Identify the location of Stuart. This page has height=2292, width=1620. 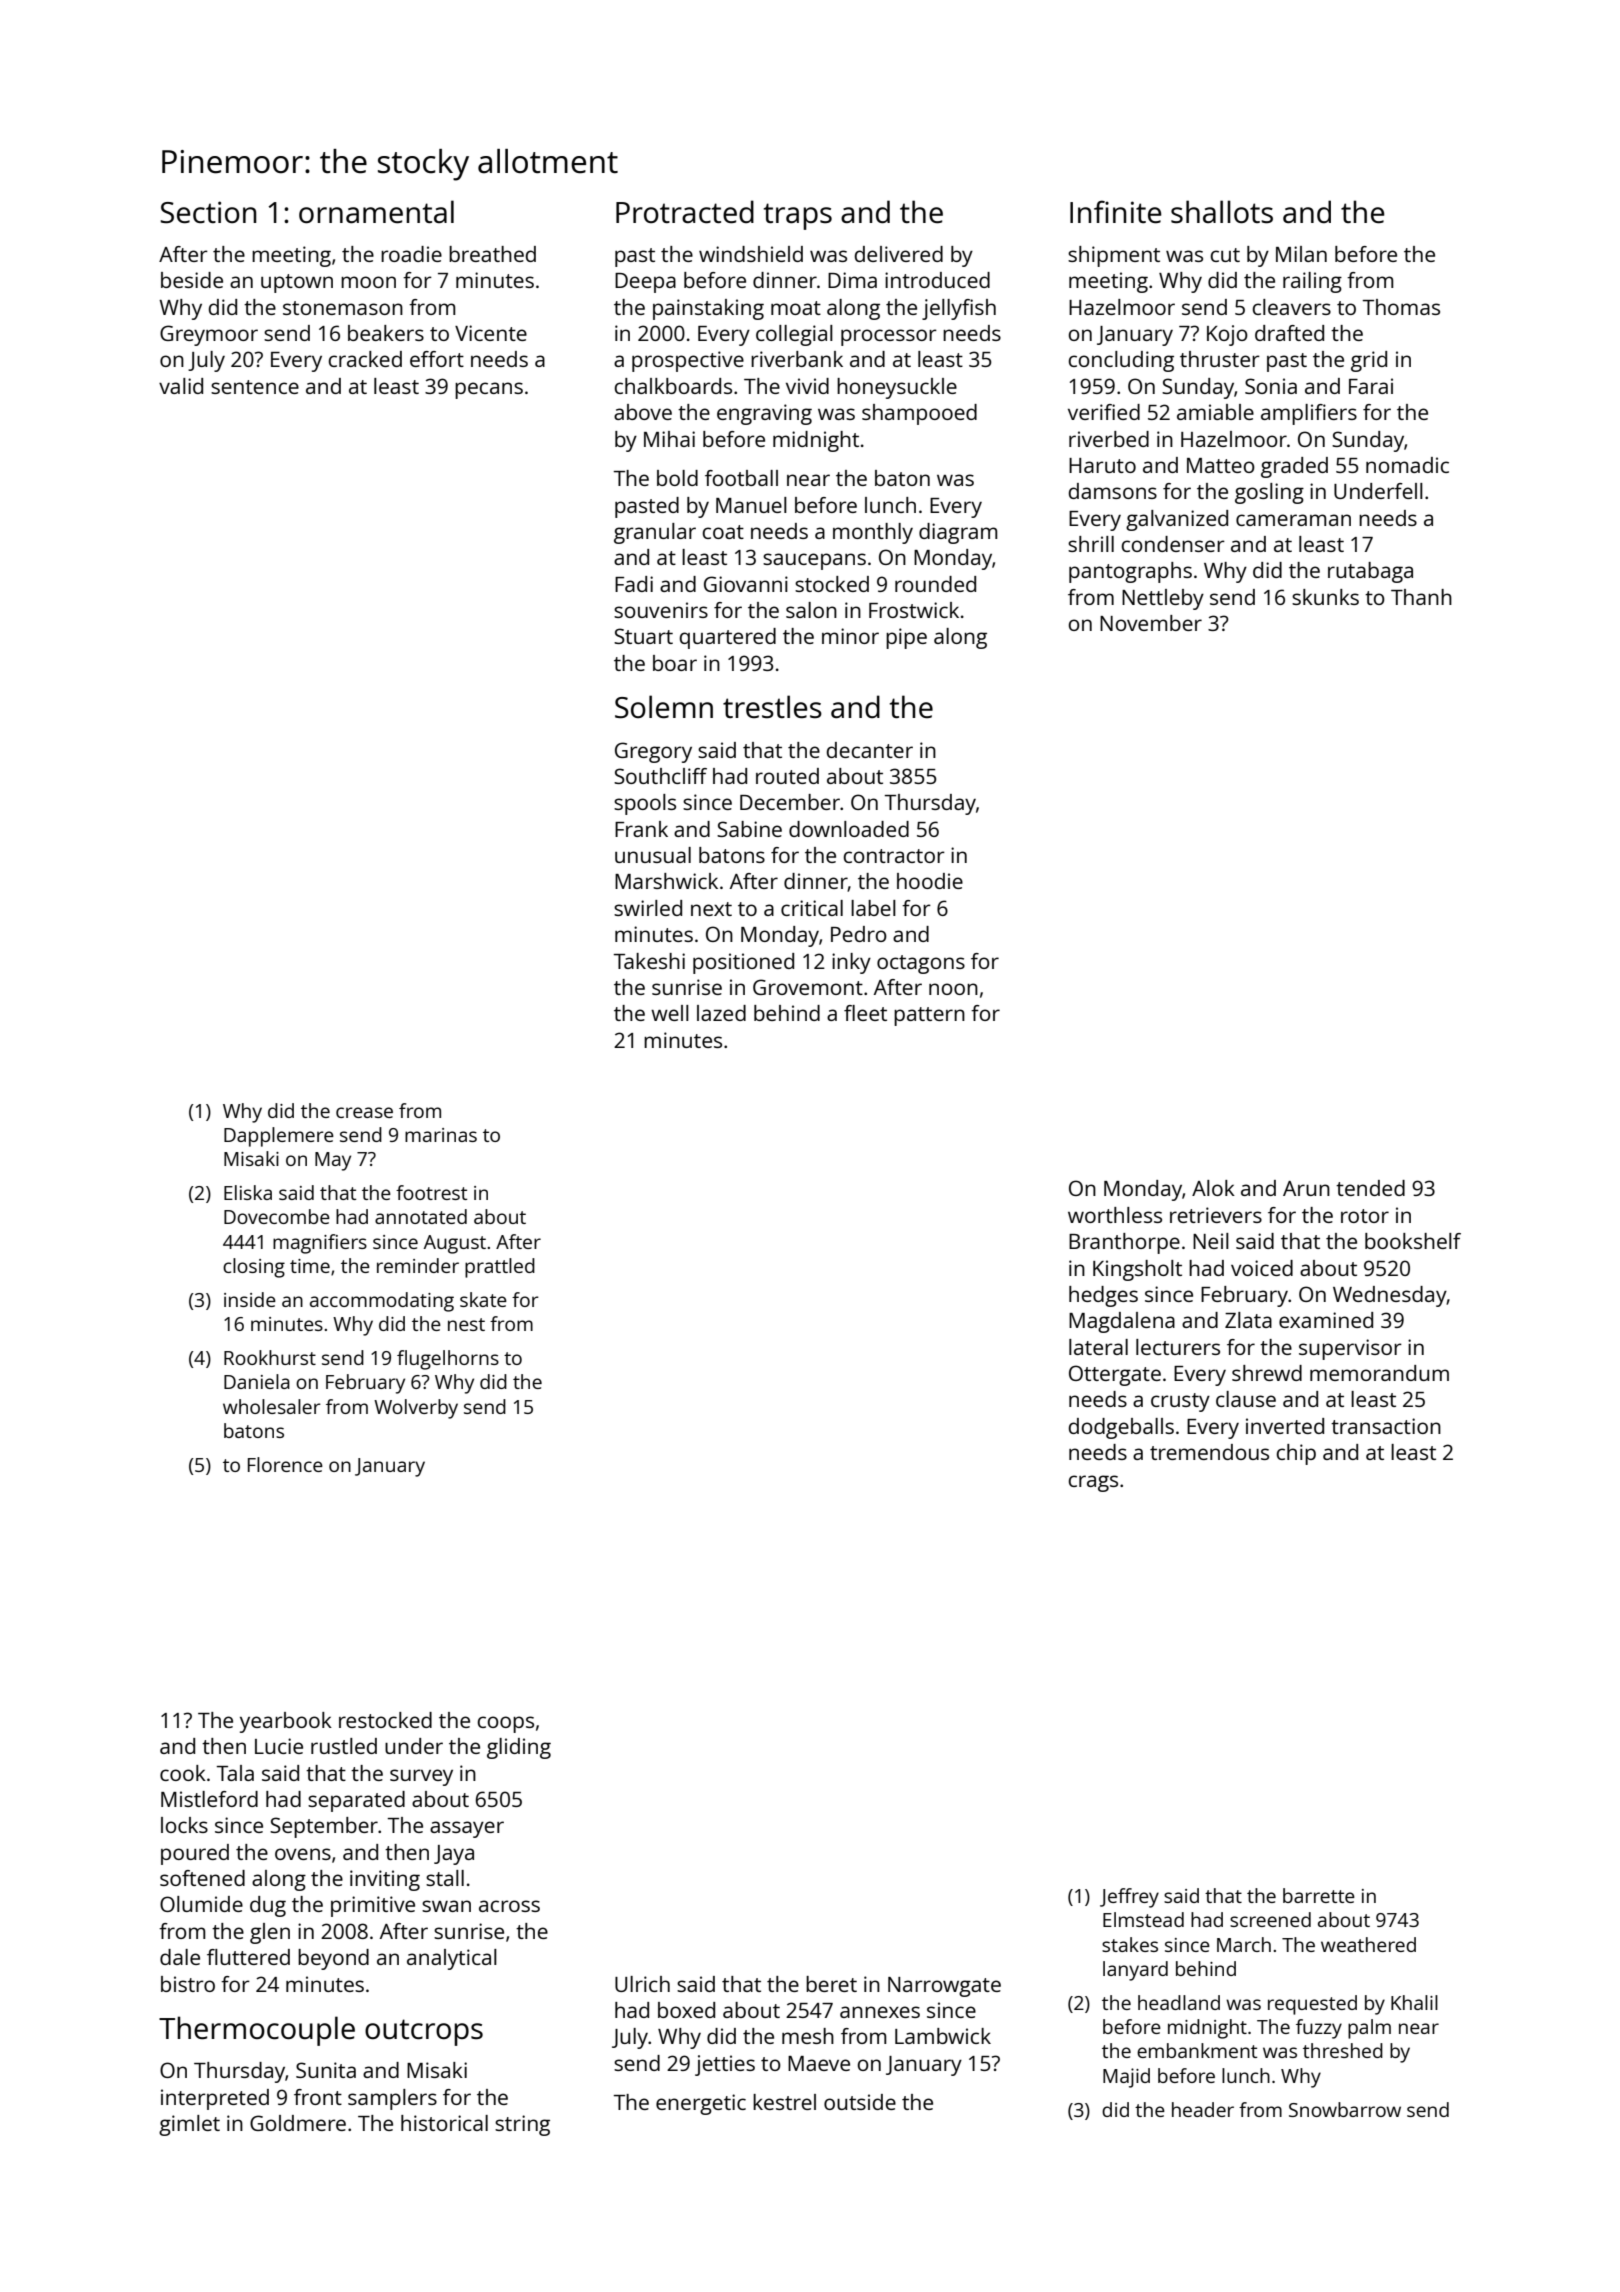
(643, 636).
